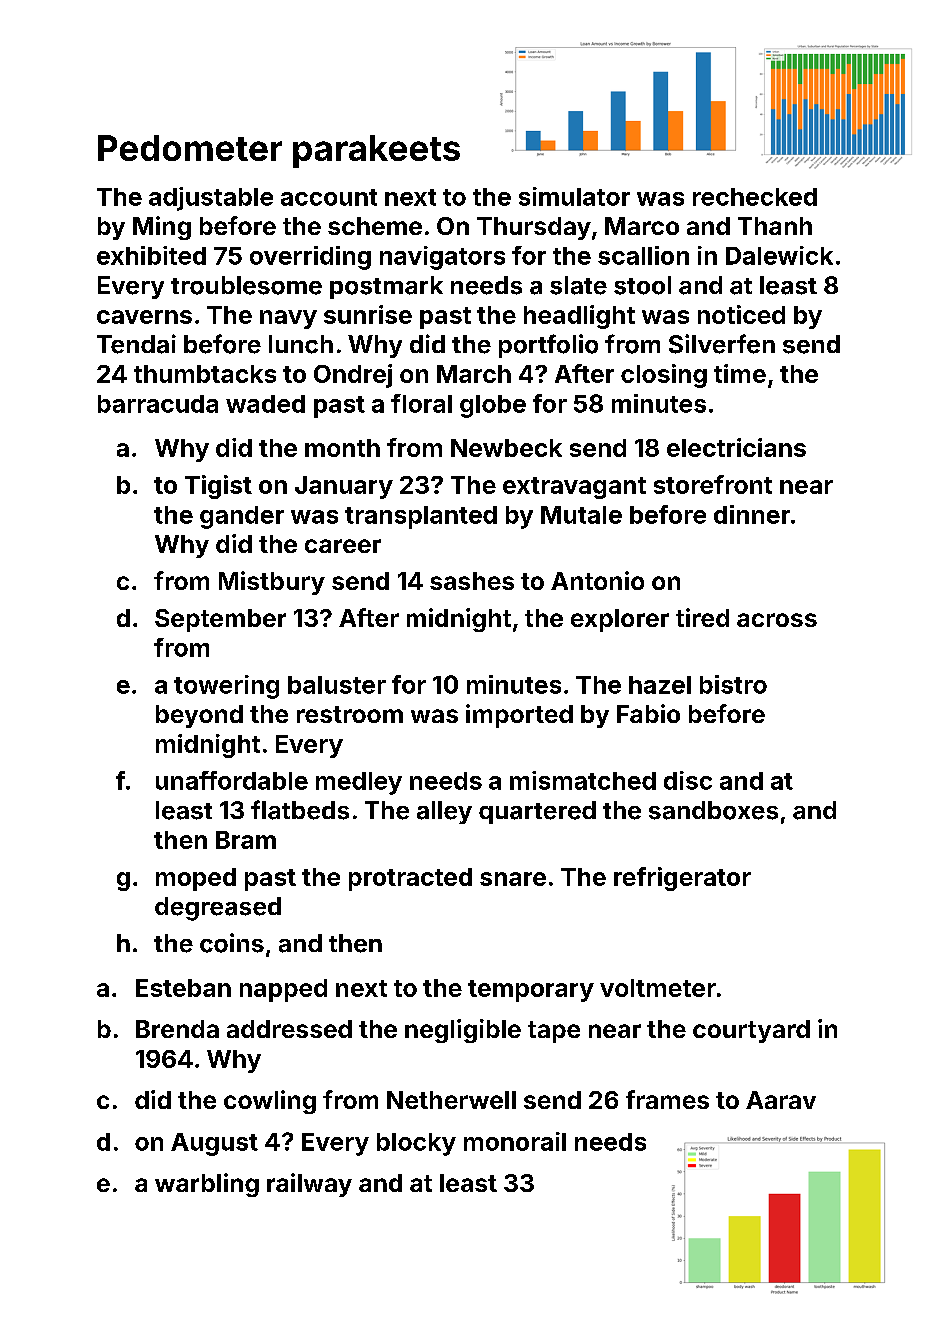 The width and height of the screenshot is (940, 1334). I want to click on cowling, so click(270, 1102).
